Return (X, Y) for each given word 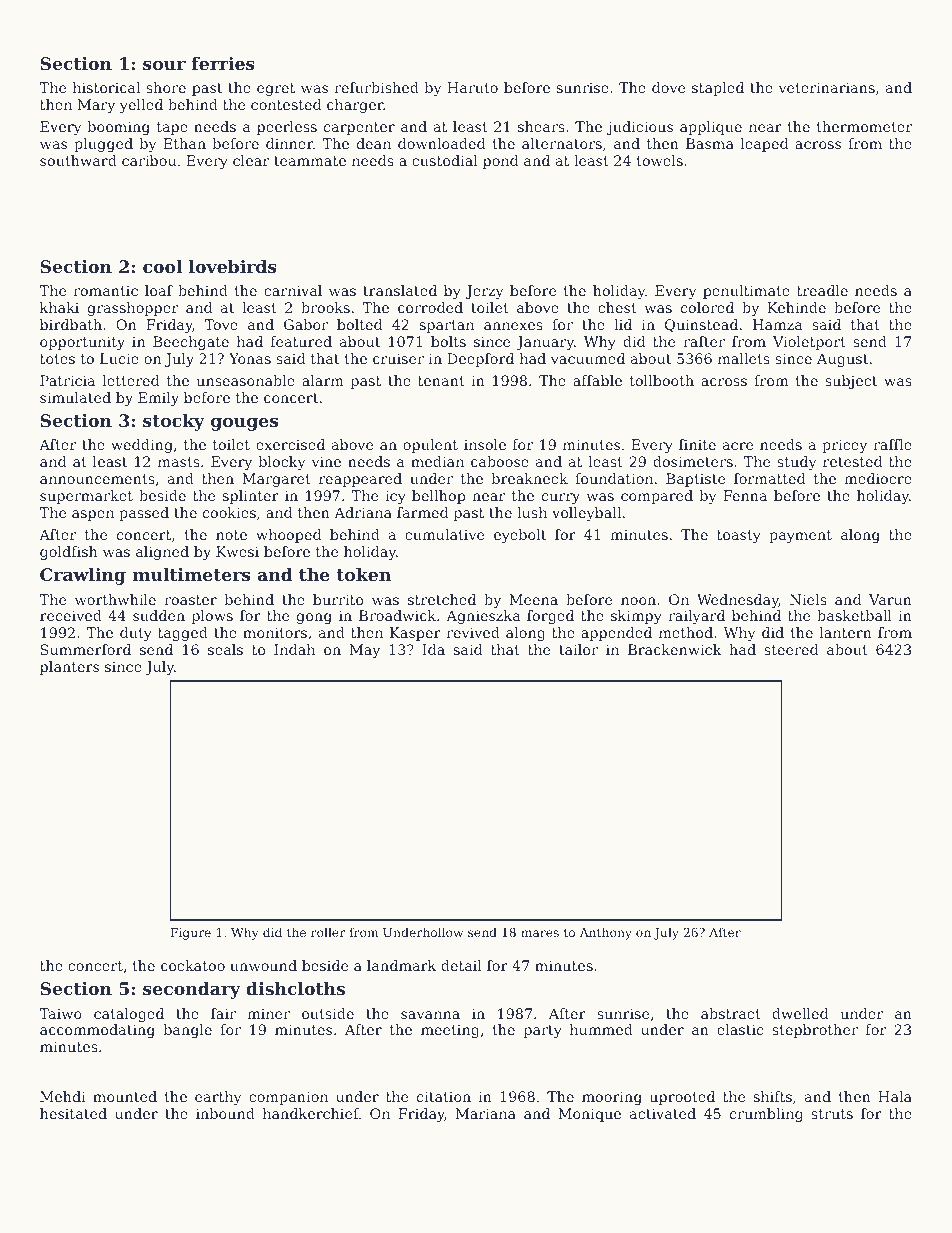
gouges (244, 424)
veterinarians (826, 87)
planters (69, 668)
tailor (578, 649)
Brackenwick (675, 649)
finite (697, 444)
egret (276, 89)
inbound (225, 1113)
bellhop (438, 497)
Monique (589, 1115)
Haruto (472, 87)
